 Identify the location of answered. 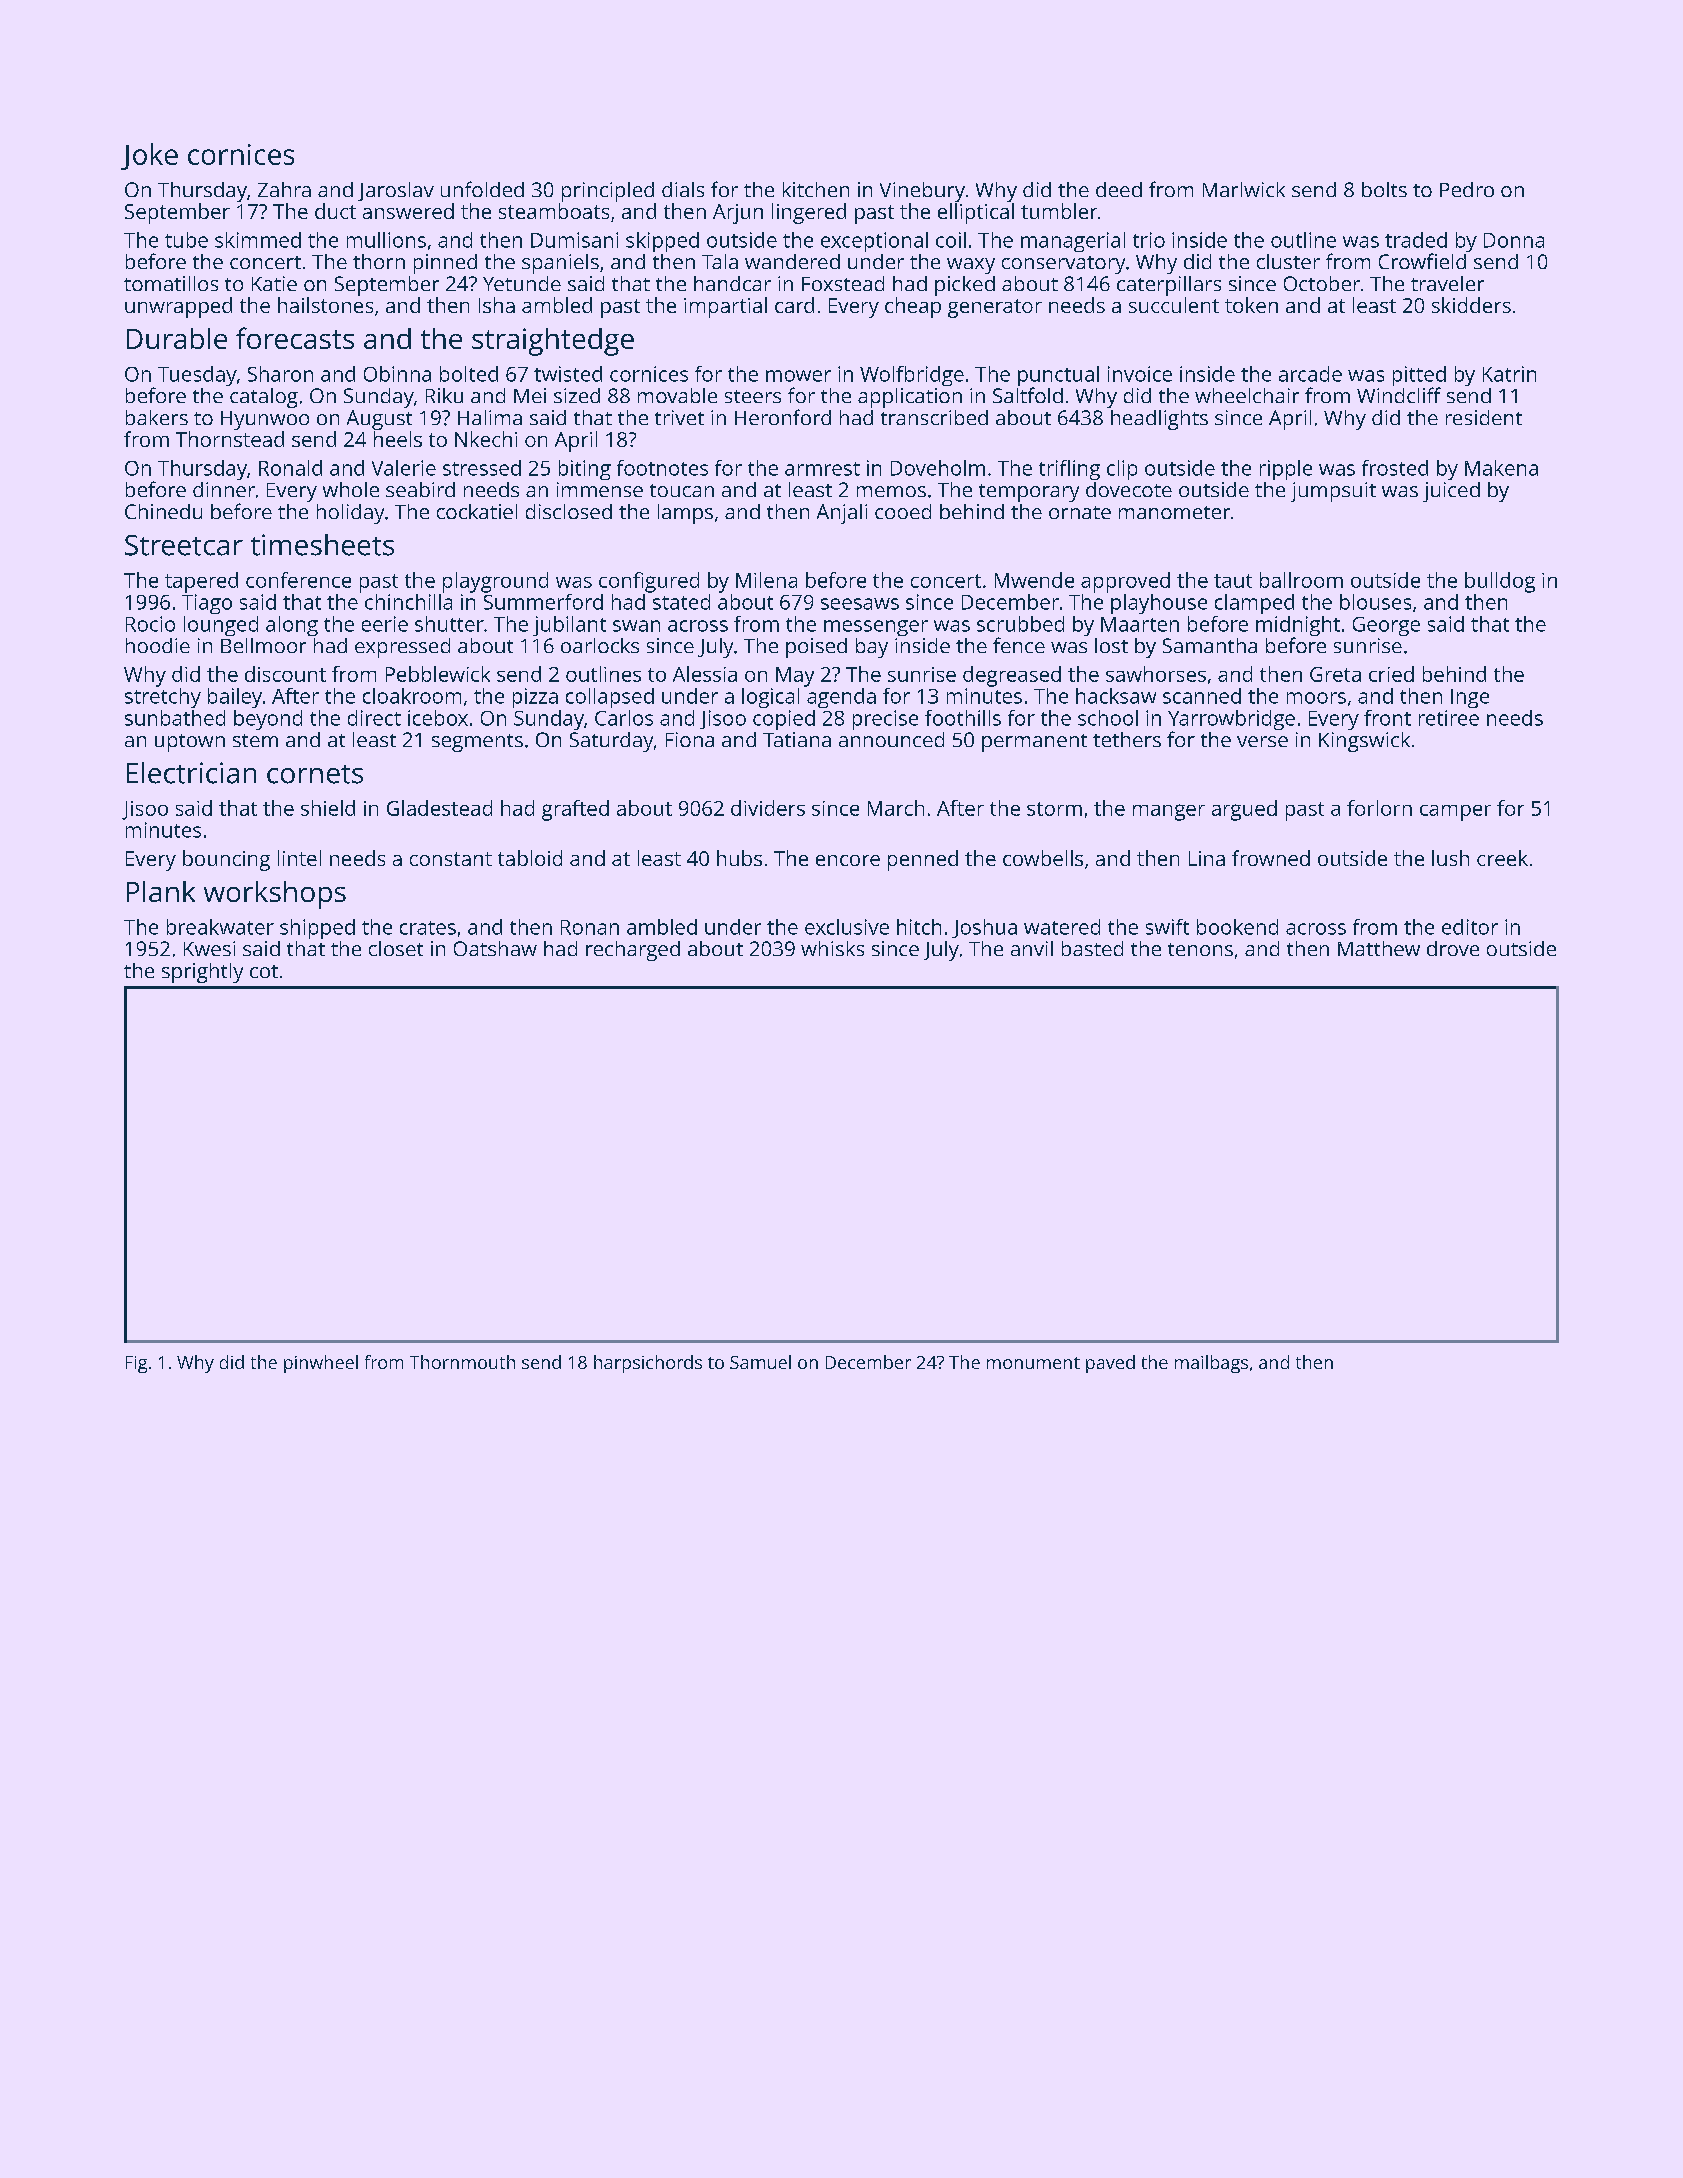
(408, 211).
